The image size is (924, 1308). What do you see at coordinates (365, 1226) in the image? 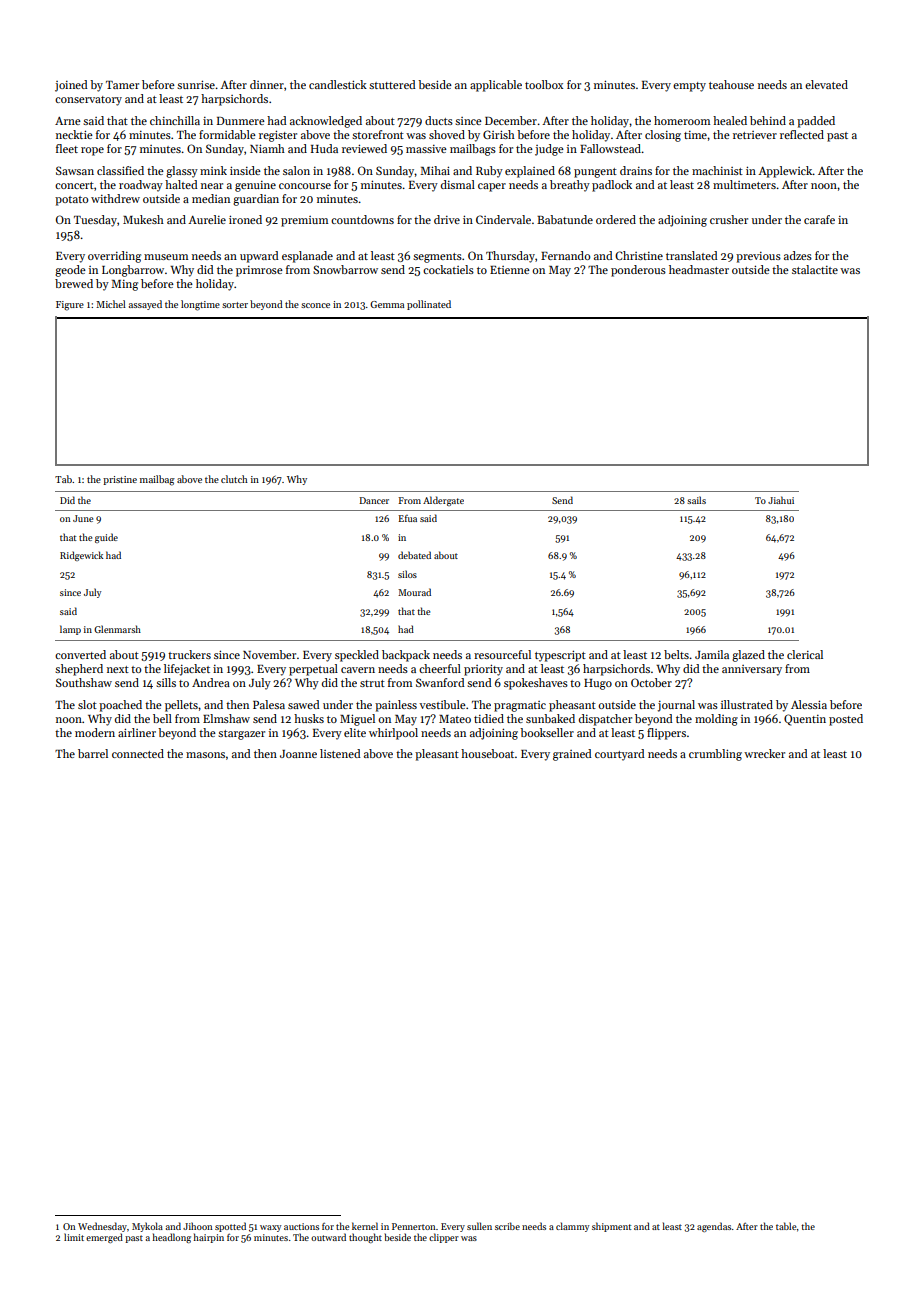
I see `kernel` at bounding box center [365, 1226].
